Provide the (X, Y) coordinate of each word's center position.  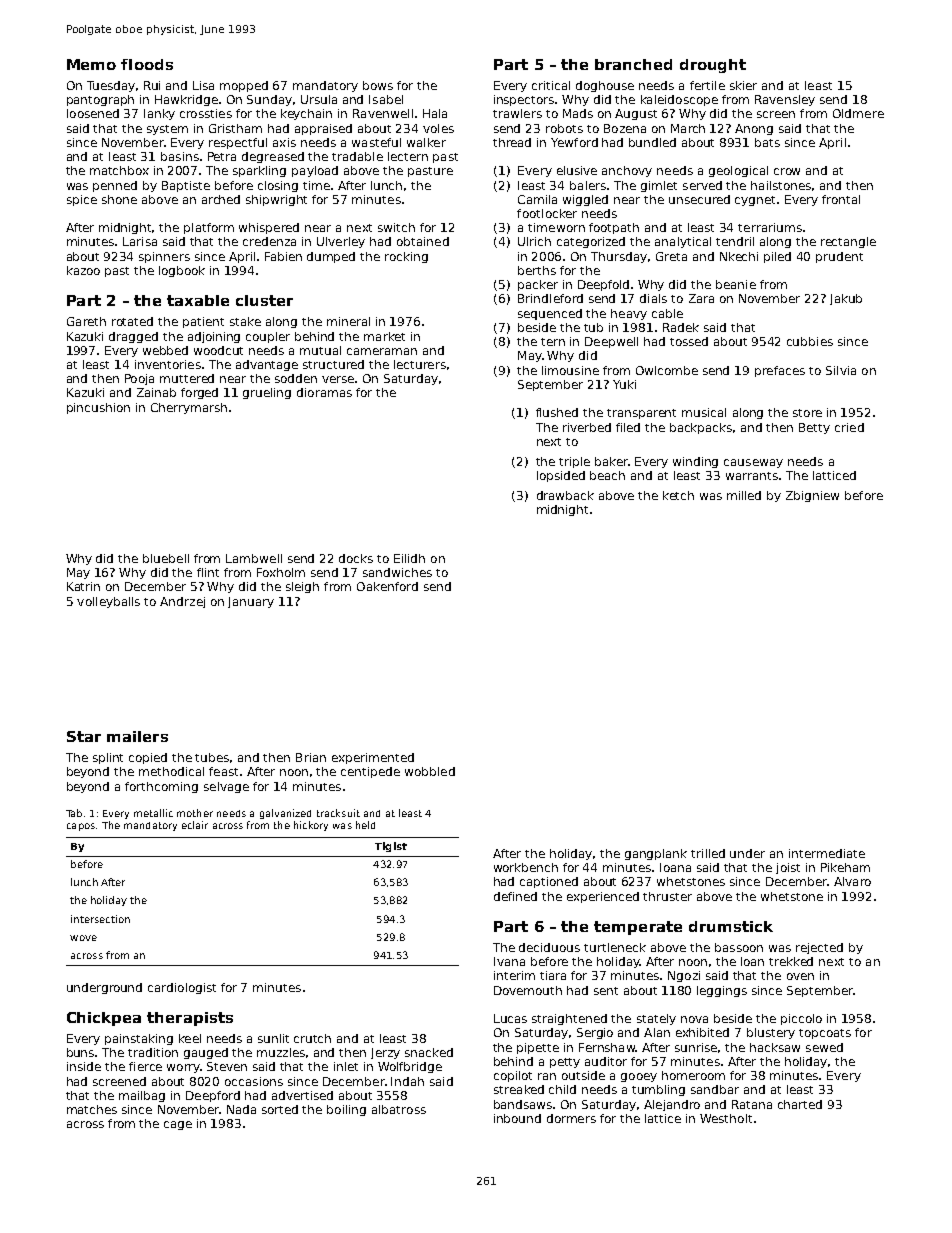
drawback (565, 495)
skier (743, 85)
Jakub (846, 299)
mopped (244, 86)
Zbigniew (812, 496)
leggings (722, 991)
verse (339, 379)
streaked (519, 1089)
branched (633, 64)
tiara (553, 975)
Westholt (726, 1118)
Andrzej (182, 602)
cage (178, 1125)
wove (83, 938)
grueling (267, 393)
